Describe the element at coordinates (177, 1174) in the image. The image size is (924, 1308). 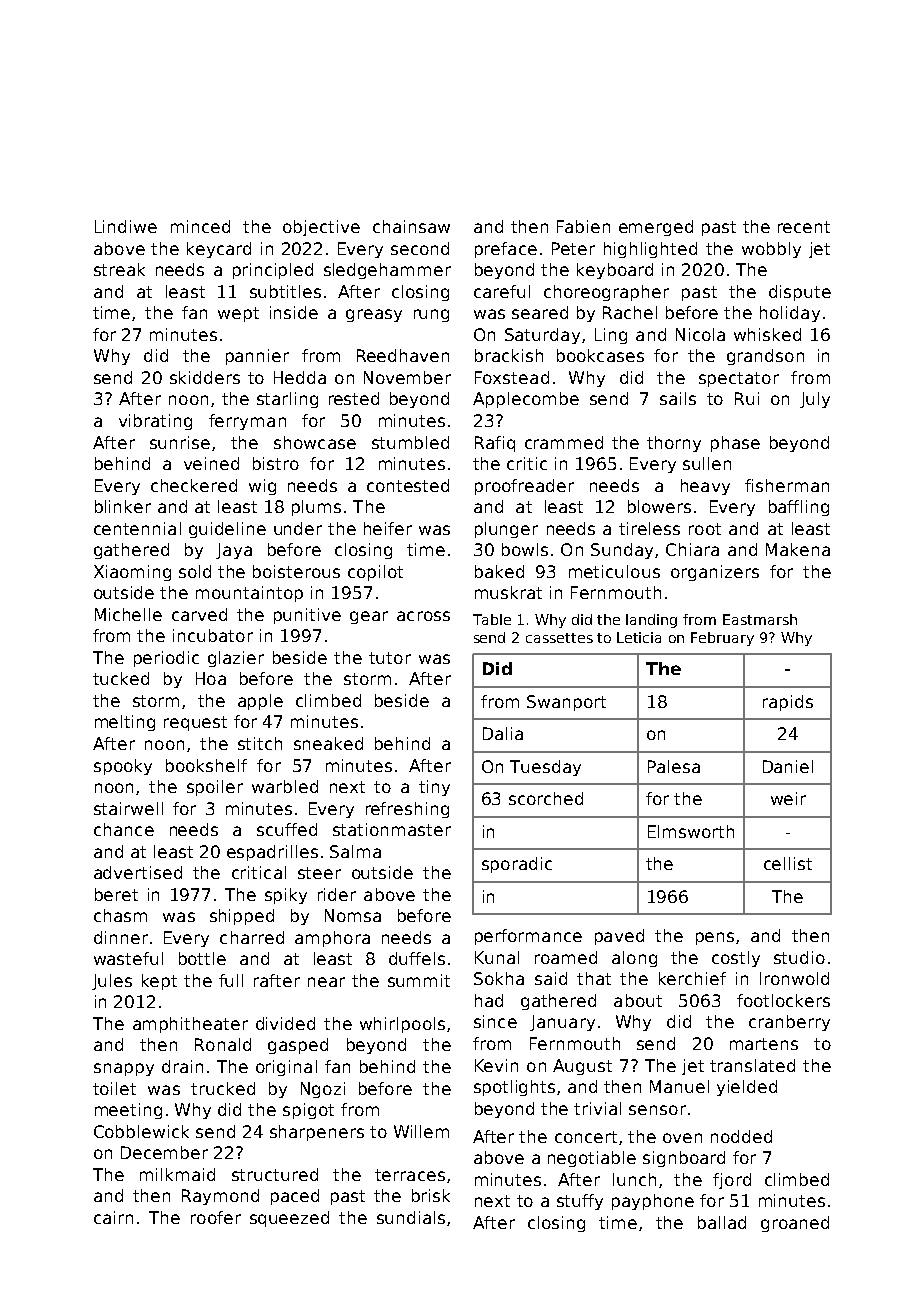
I see `milkmaid` at that location.
